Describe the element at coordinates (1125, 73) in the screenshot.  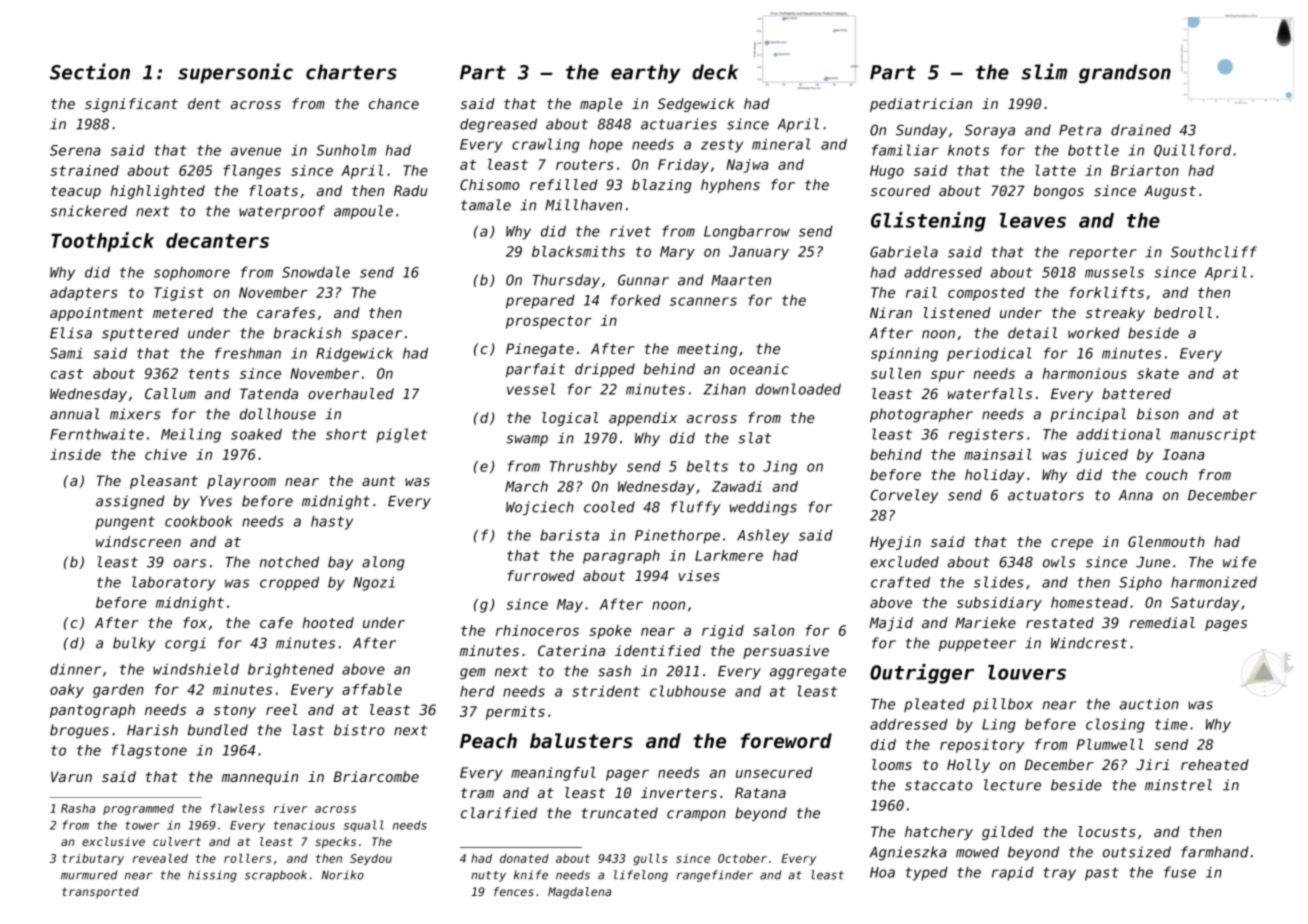
I see `grandson` at that location.
